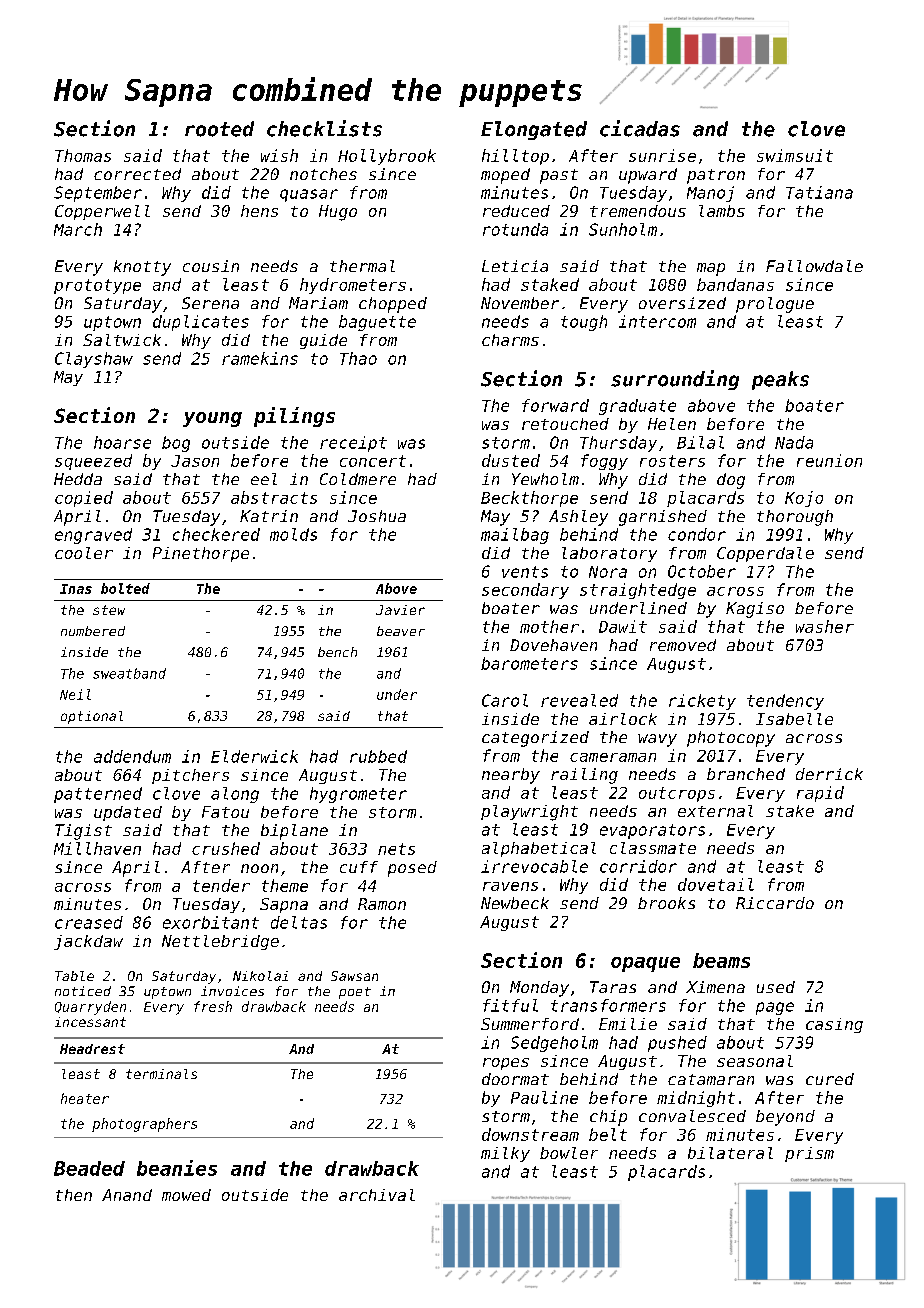 This screenshot has height=1308, width=924. Describe the element at coordinates (645, 964) in the screenshot. I see `opaque` at that location.
